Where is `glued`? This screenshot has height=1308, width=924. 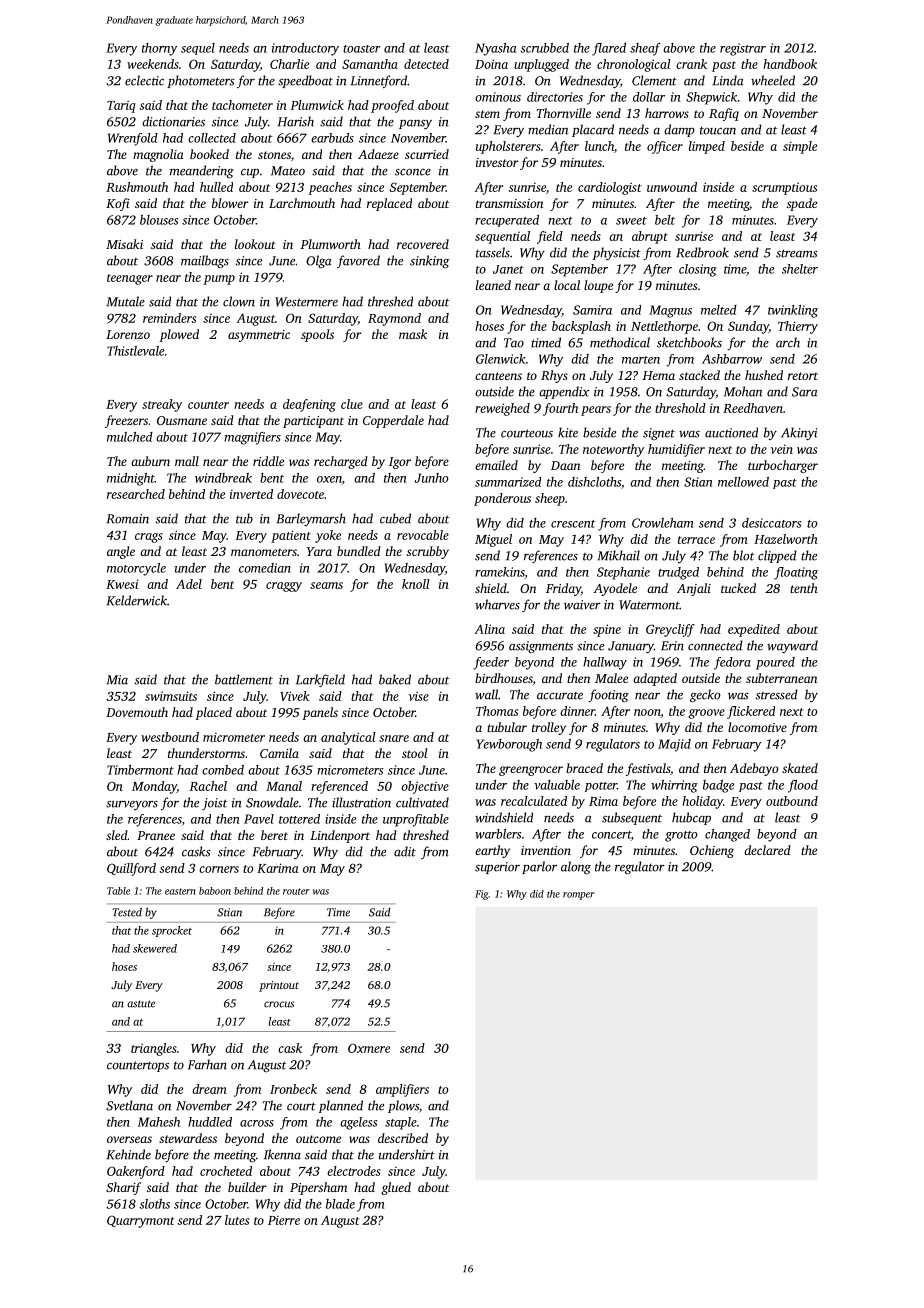
glued is located at coordinates (396, 1188).
